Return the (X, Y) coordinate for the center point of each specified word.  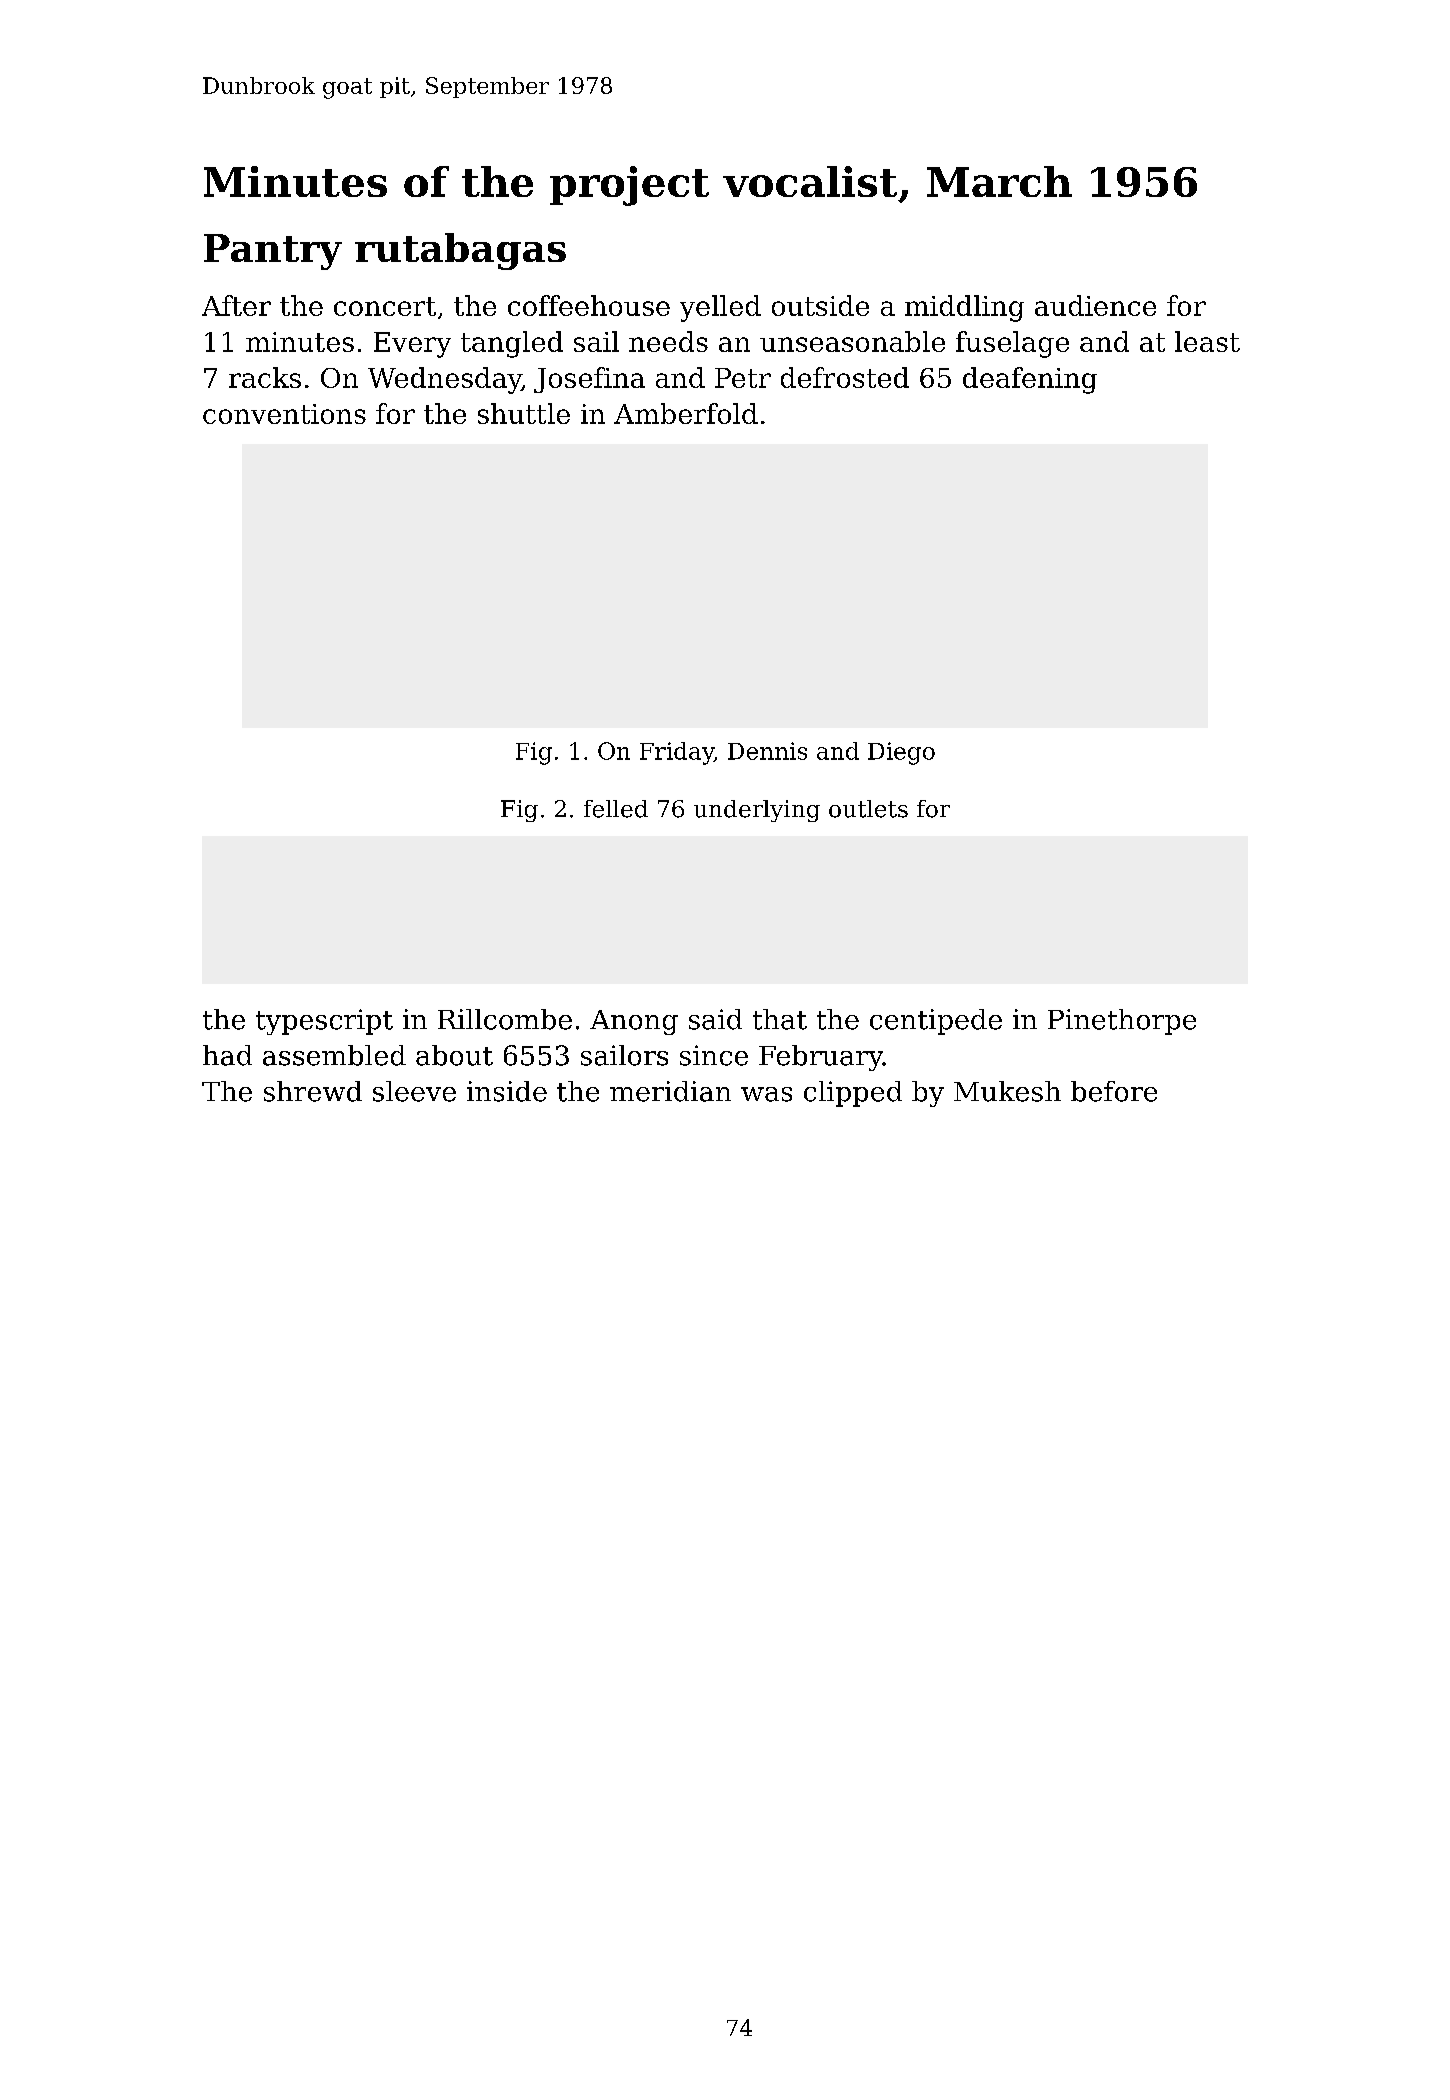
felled (616, 809)
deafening (1030, 380)
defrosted (845, 377)
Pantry (273, 252)
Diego (901, 753)
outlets (868, 809)
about (454, 1055)
